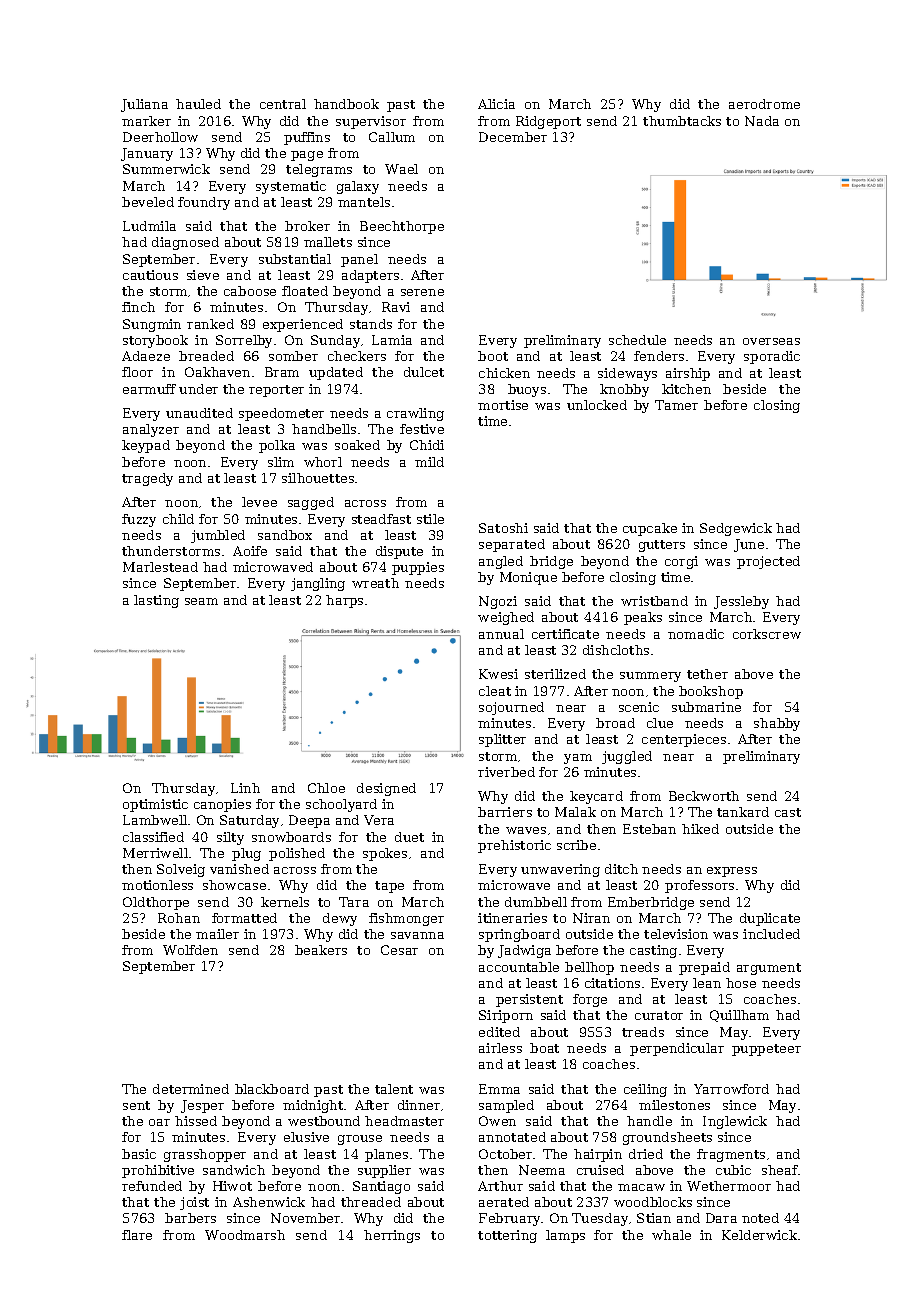  I want to click on Quillham, so click(739, 1016).
